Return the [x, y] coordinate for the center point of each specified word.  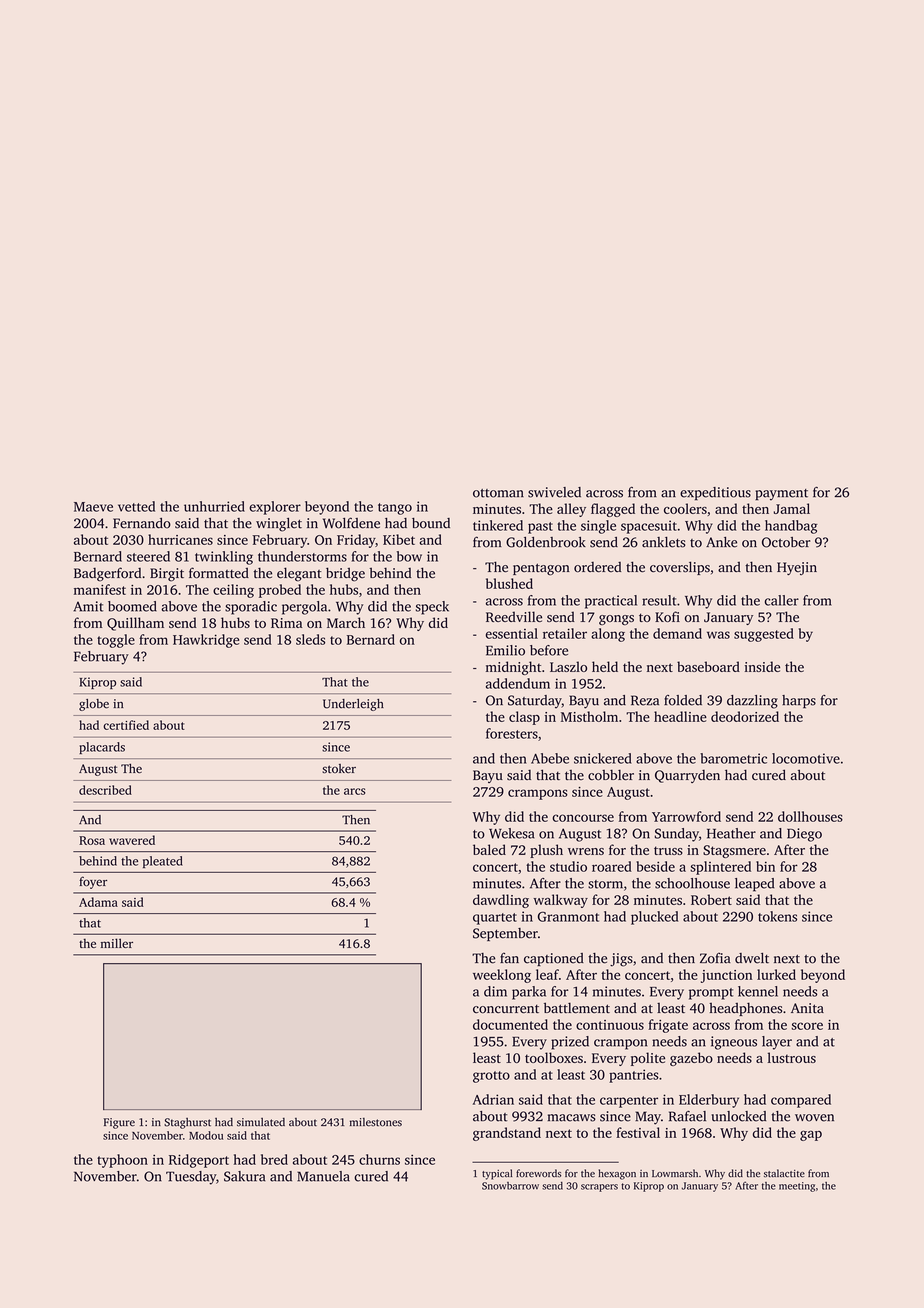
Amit [88, 606]
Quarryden [687, 776]
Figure [119, 1123]
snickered [603, 758]
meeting [797, 1187]
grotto [491, 1077]
